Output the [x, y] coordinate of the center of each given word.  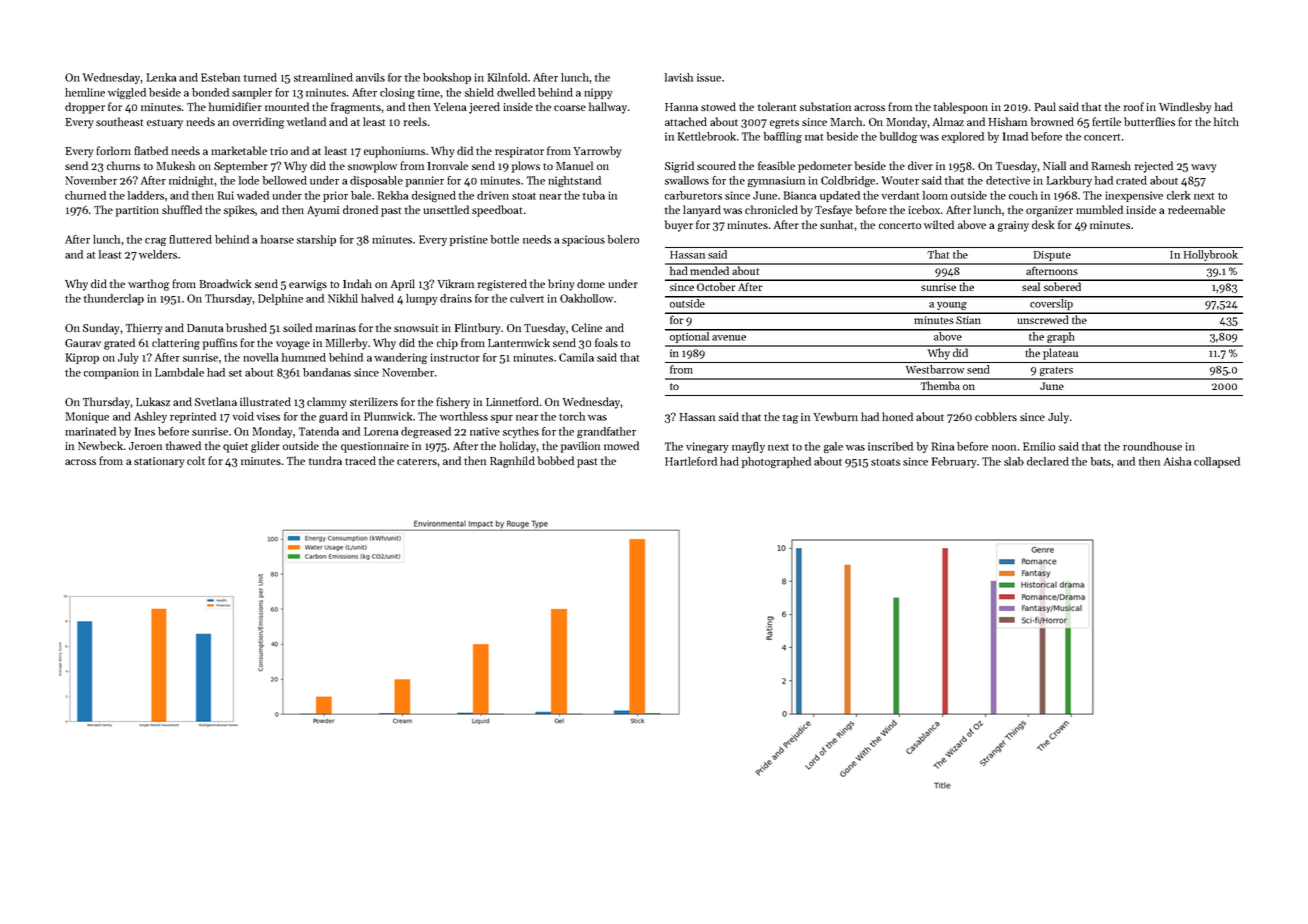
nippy [598, 93]
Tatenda [318, 431]
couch [1023, 195]
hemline [85, 92]
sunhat [836, 224]
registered [502, 285]
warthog [149, 285]
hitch [1226, 121]
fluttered [190, 239]
